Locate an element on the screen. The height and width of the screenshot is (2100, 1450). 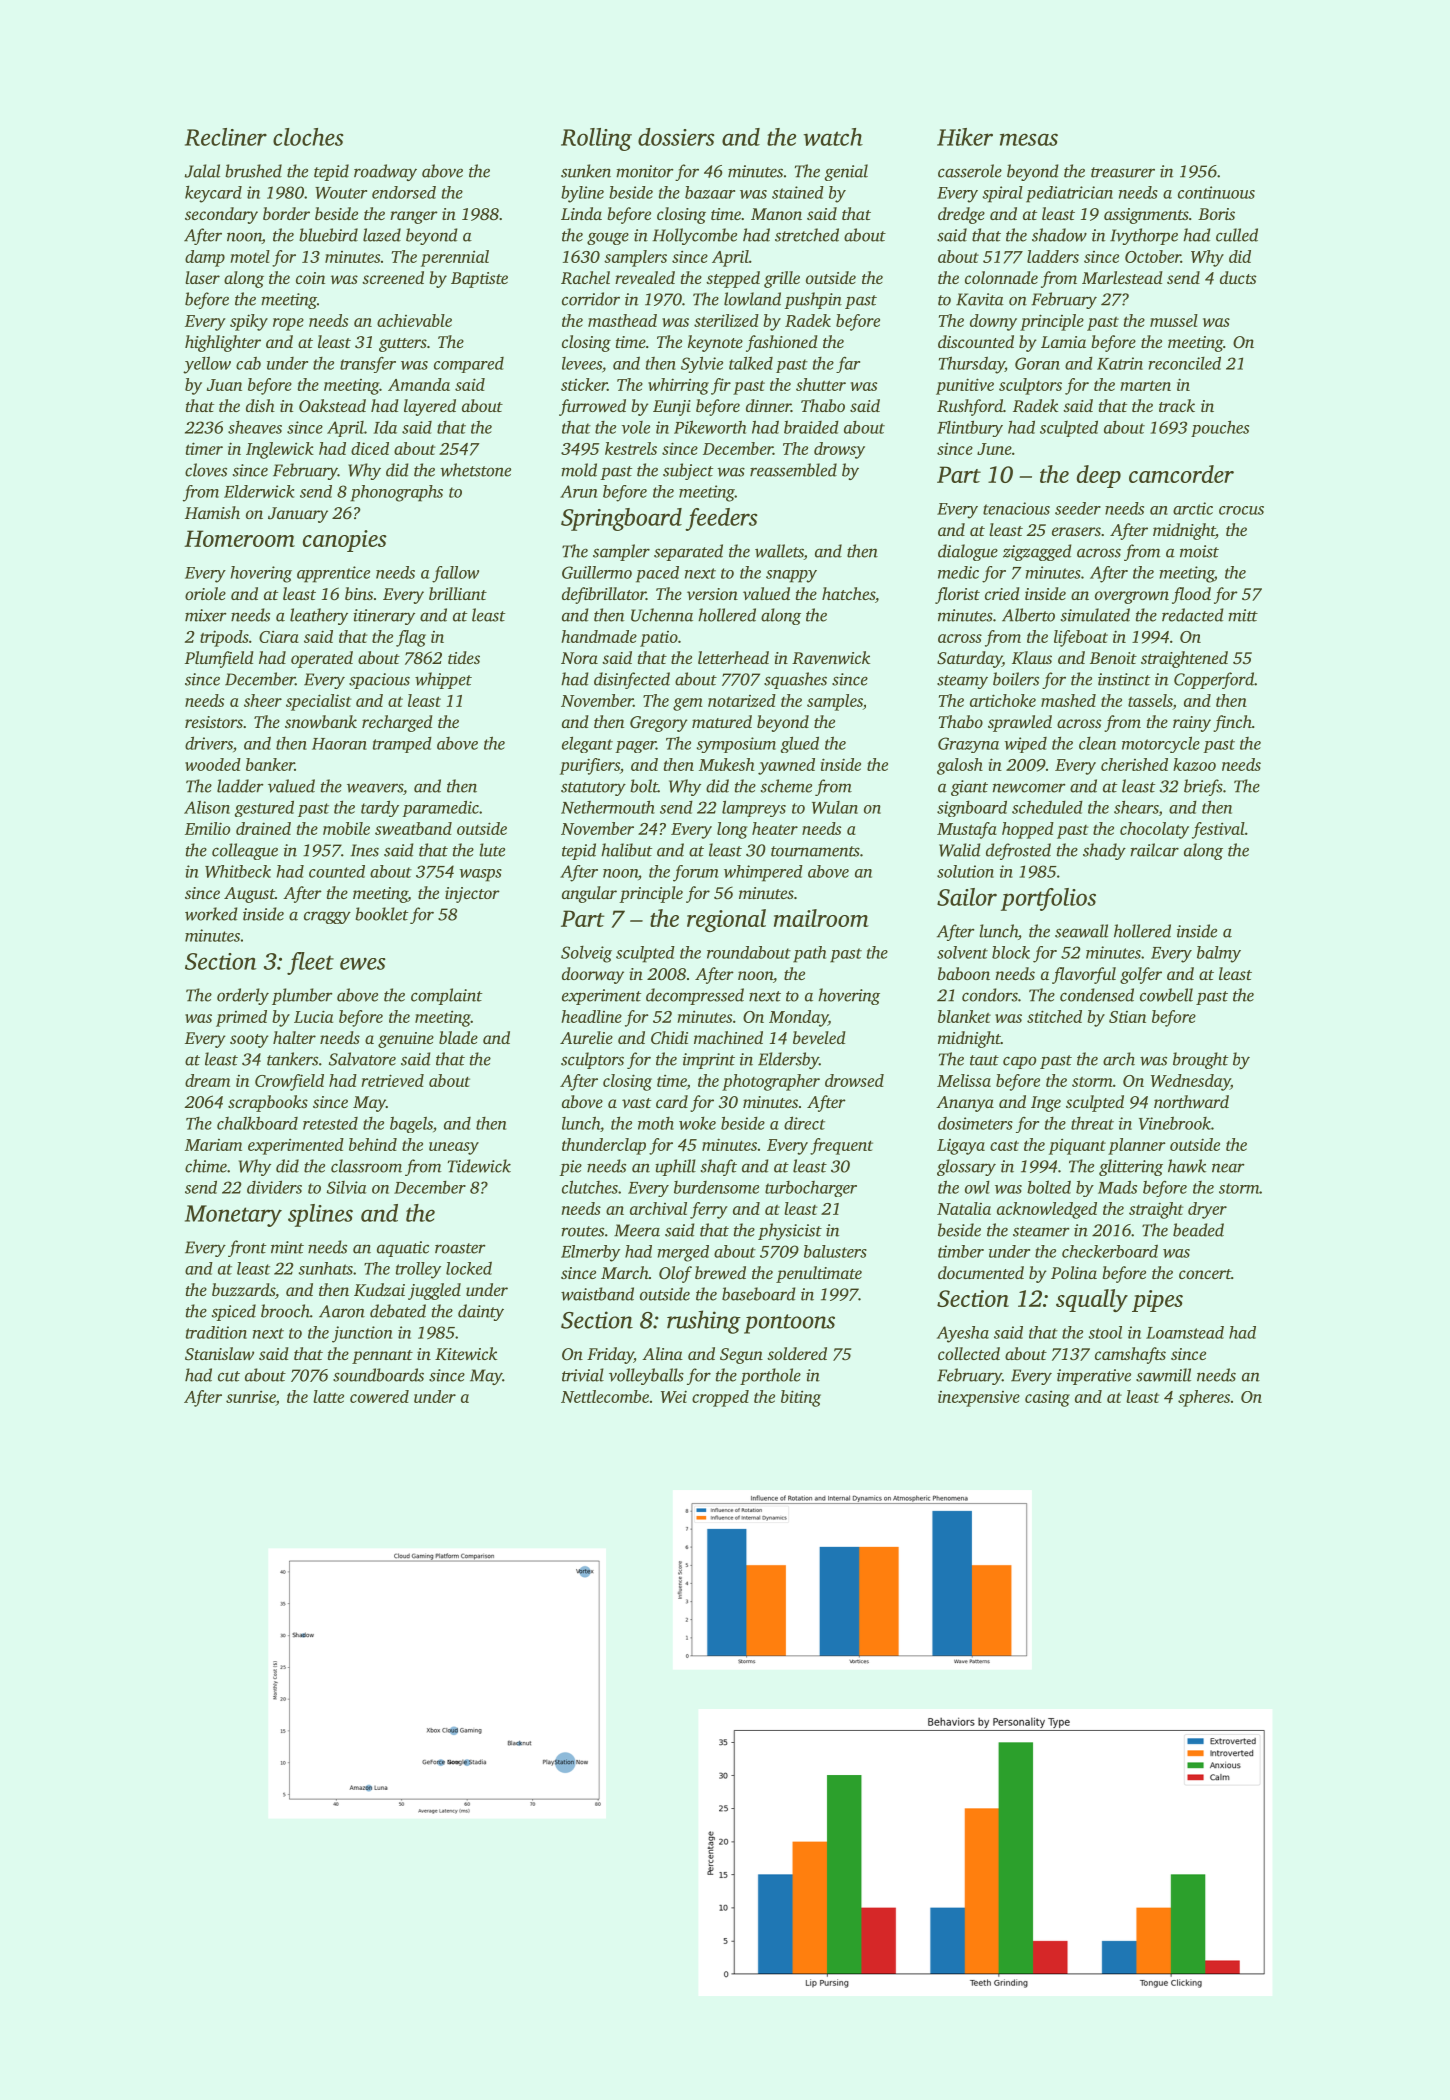
Marlestead is located at coordinates (1122, 277).
